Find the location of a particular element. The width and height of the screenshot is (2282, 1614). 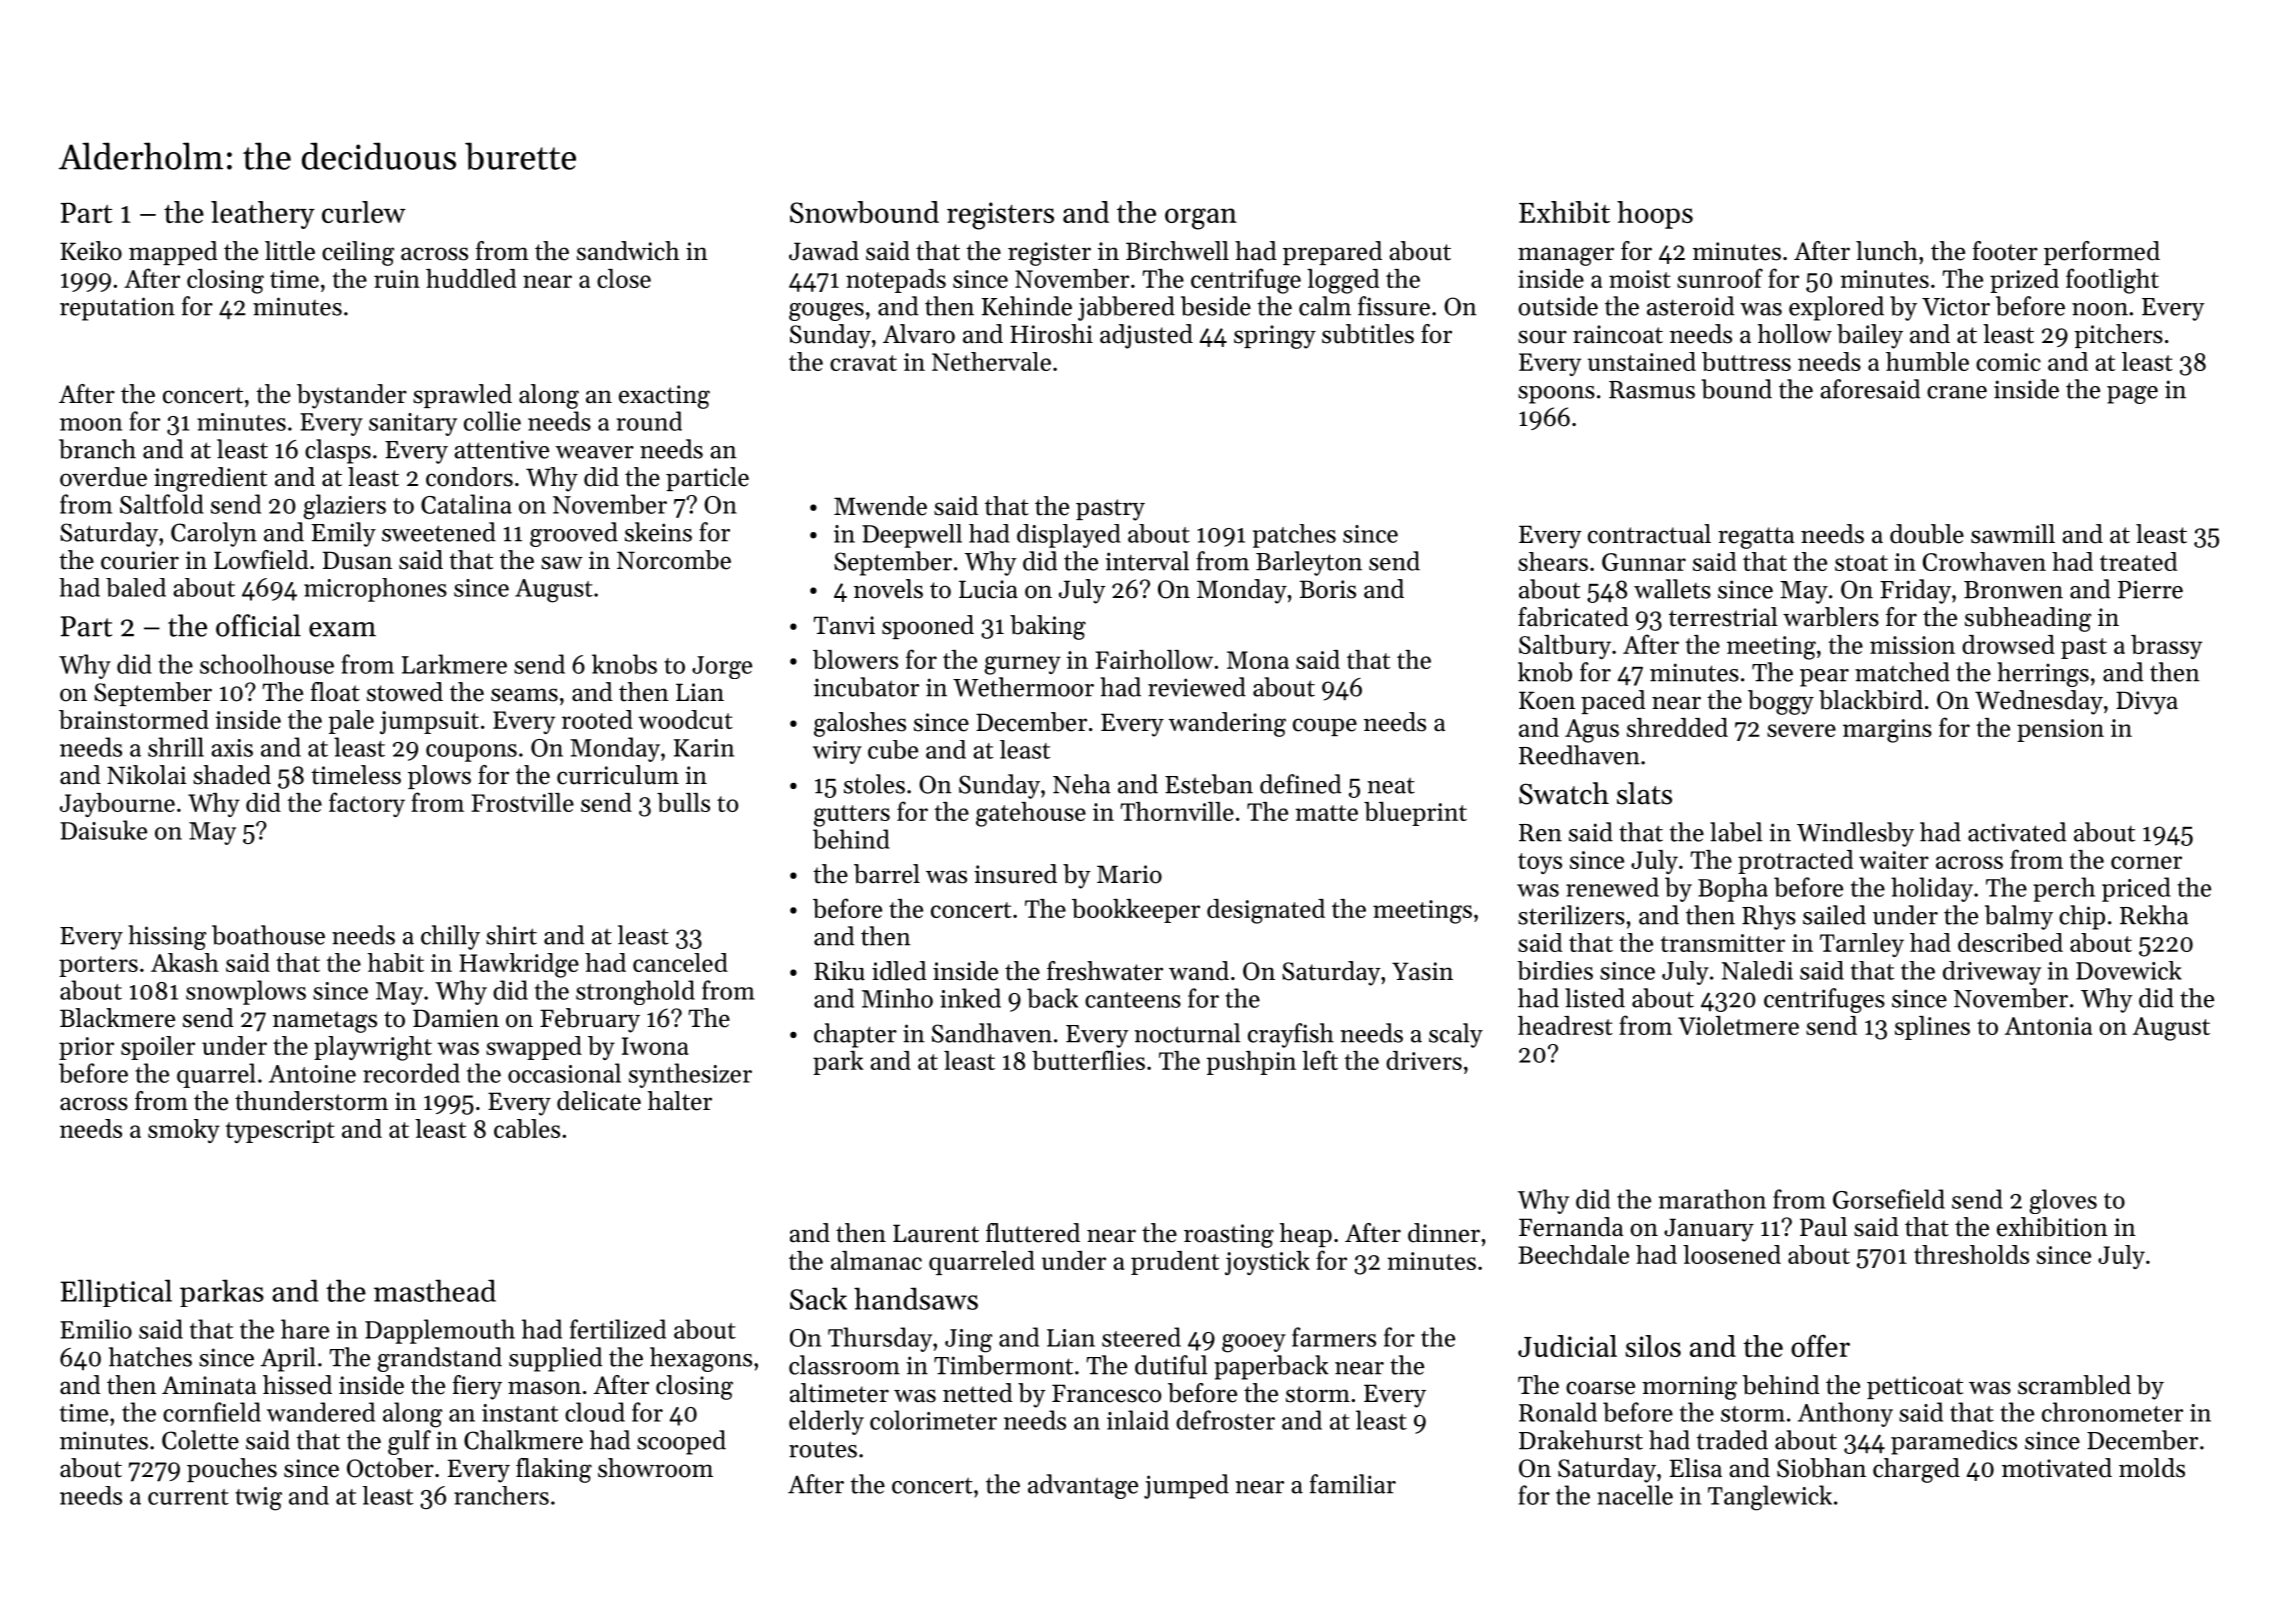

familiar is located at coordinates (1353, 1484).
